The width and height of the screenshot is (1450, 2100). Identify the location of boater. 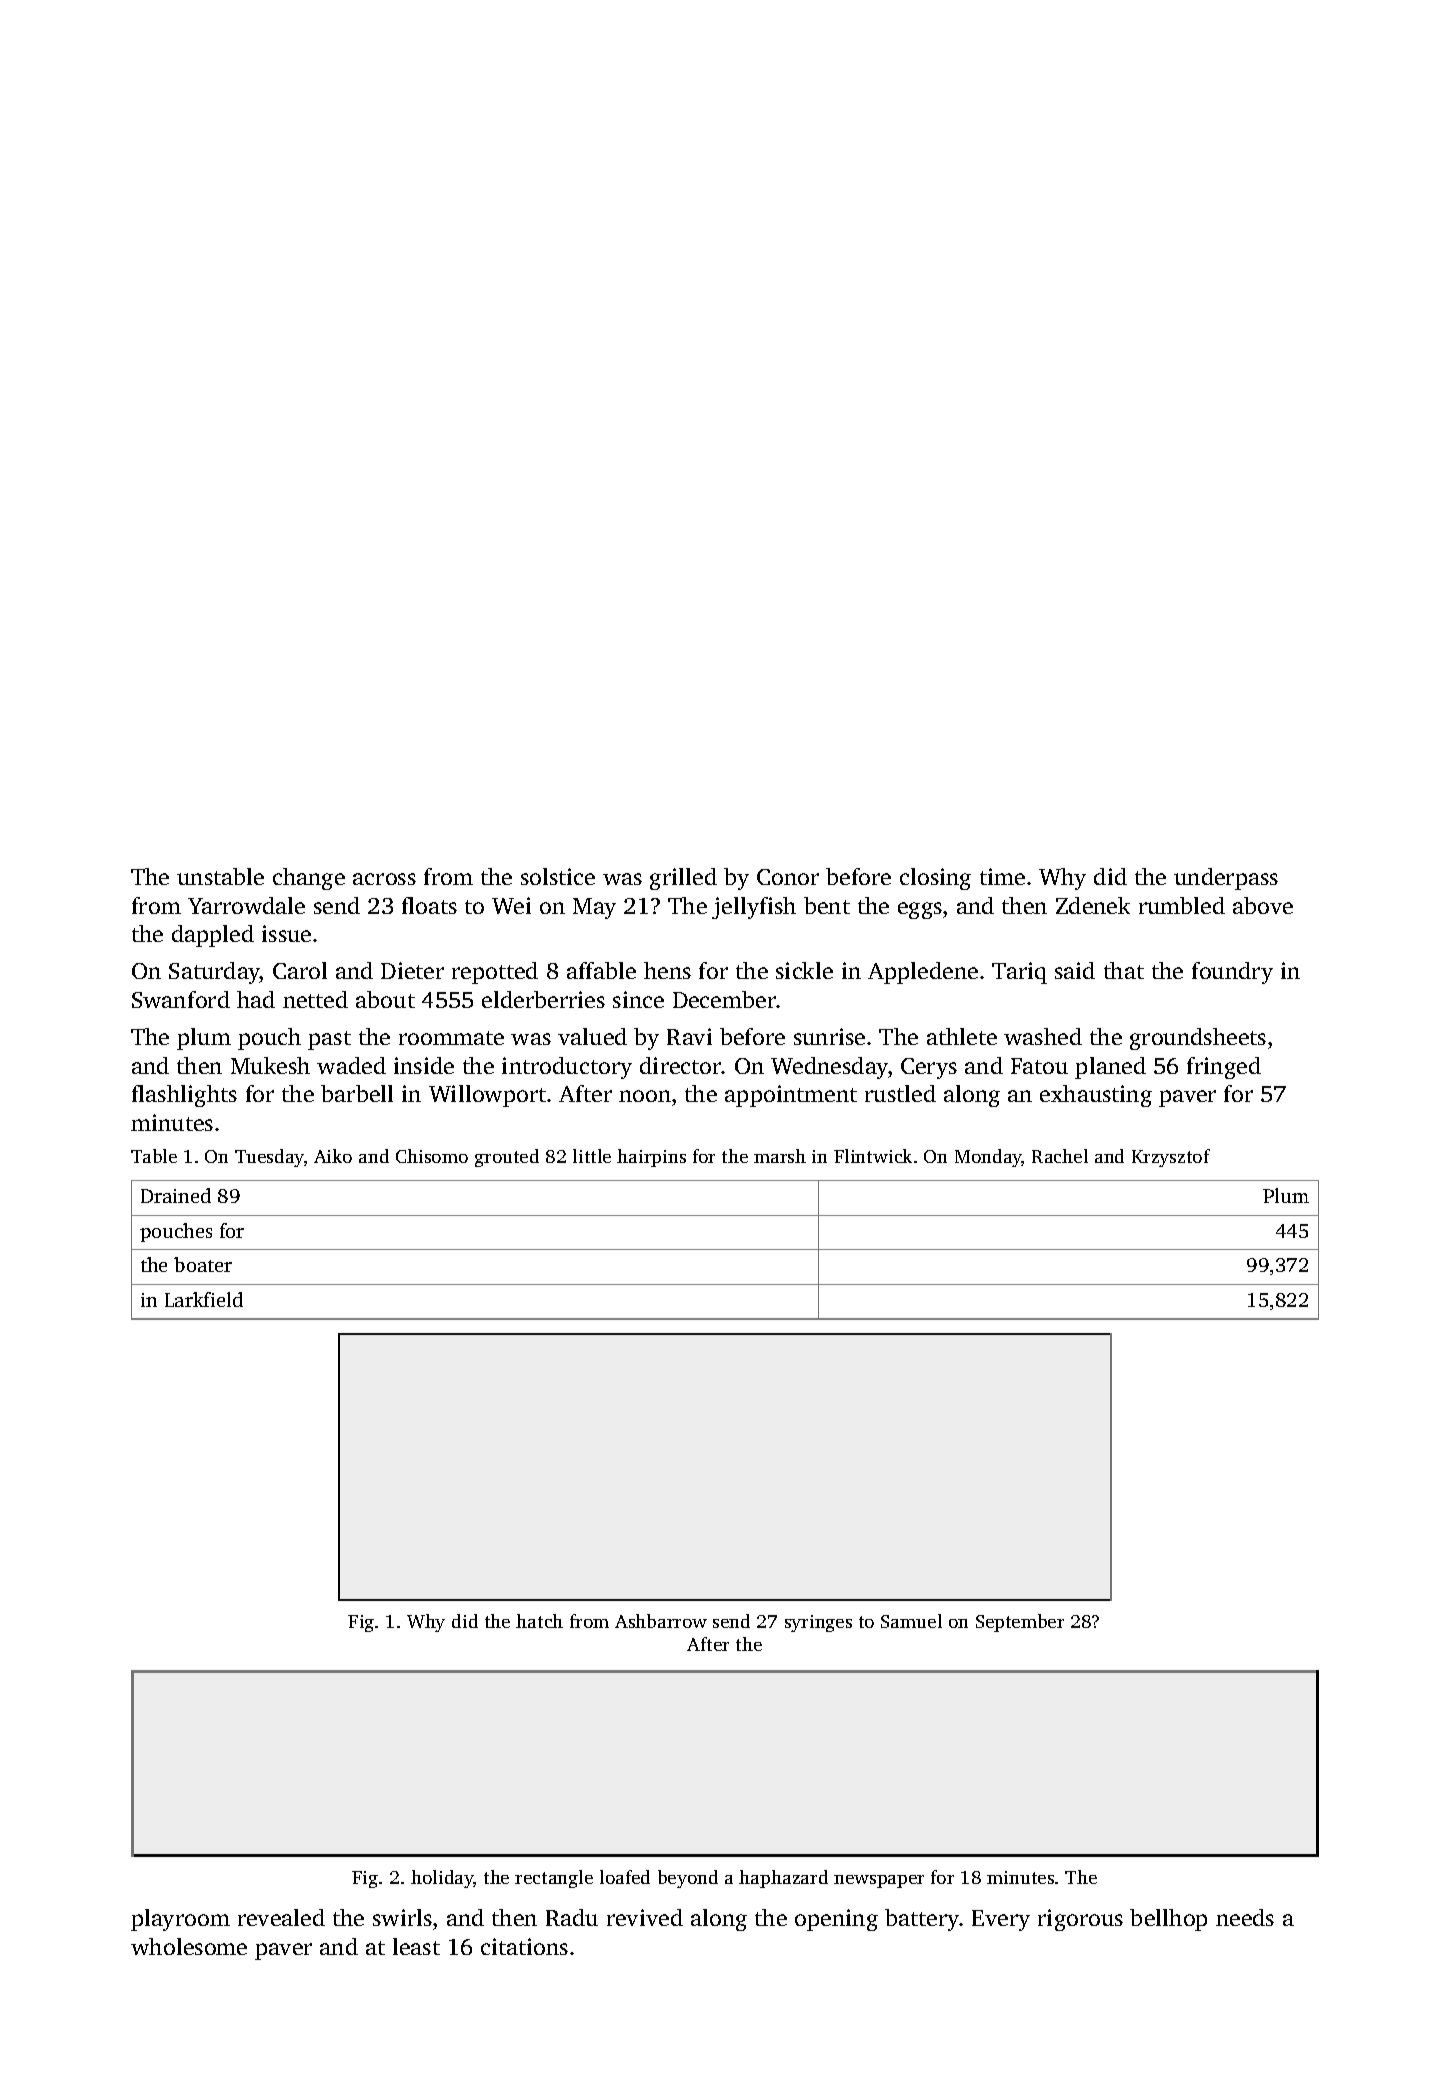
(203, 1264).
